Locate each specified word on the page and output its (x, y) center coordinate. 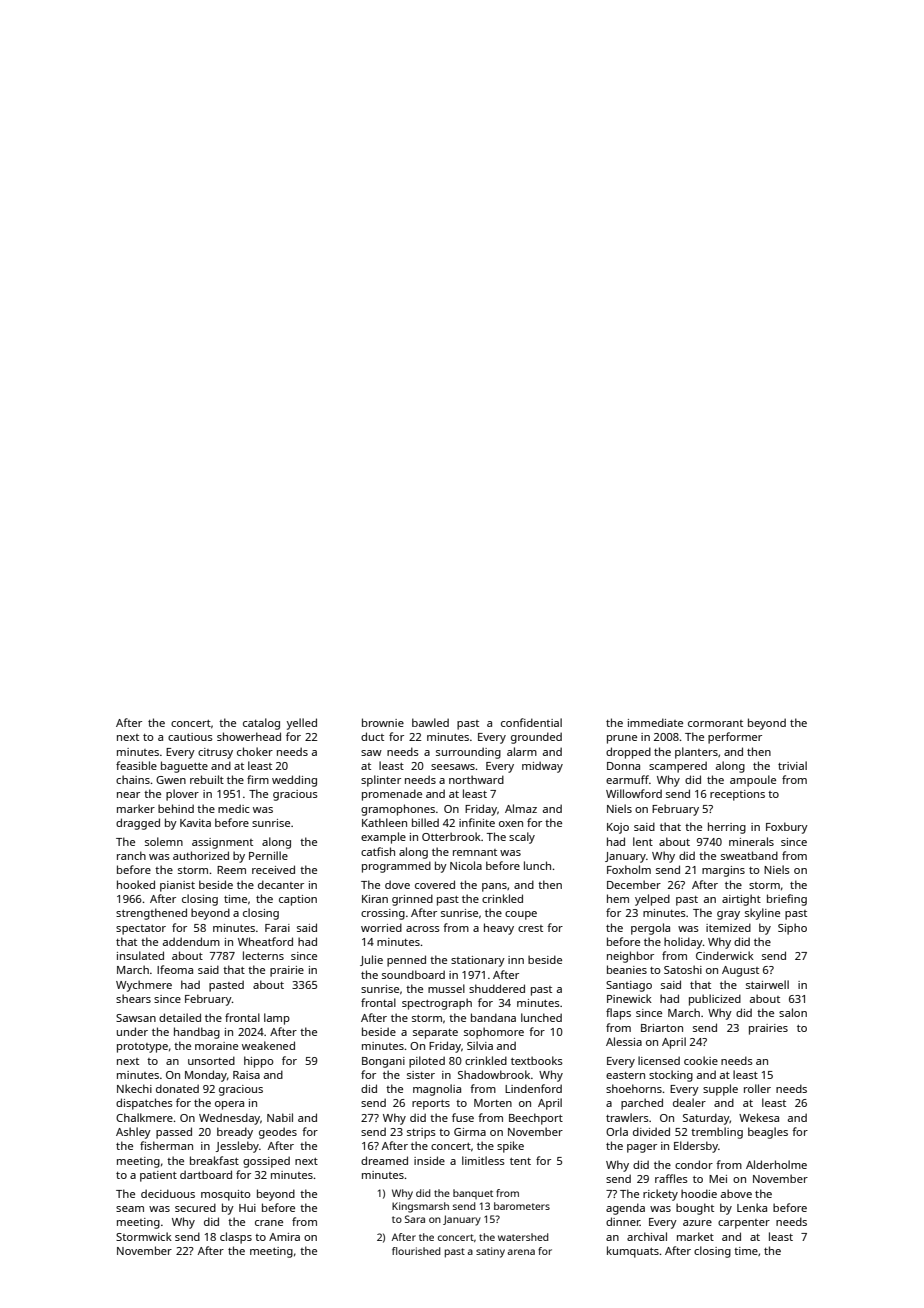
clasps (236, 1238)
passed (174, 1133)
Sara (415, 1219)
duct (372, 736)
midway (542, 767)
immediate (655, 722)
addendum (191, 941)
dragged (138, 824)
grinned (412, 900)
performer (735, 738)
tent (520, 1161)
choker (255, 751)
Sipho (792, 929)
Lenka (752, 1207)
